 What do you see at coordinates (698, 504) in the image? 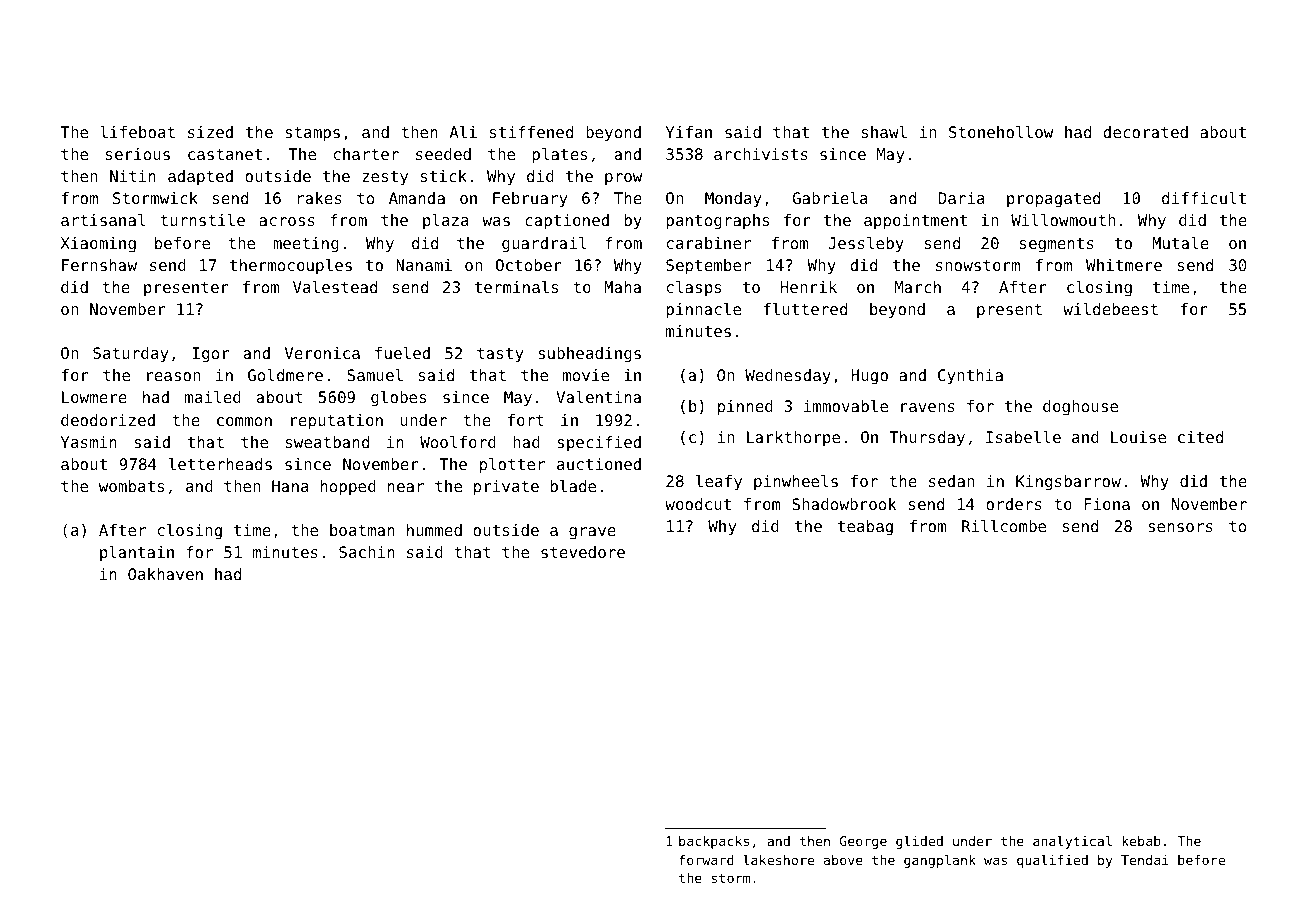
I see `woodcut` at bounding box center [698, 504].
